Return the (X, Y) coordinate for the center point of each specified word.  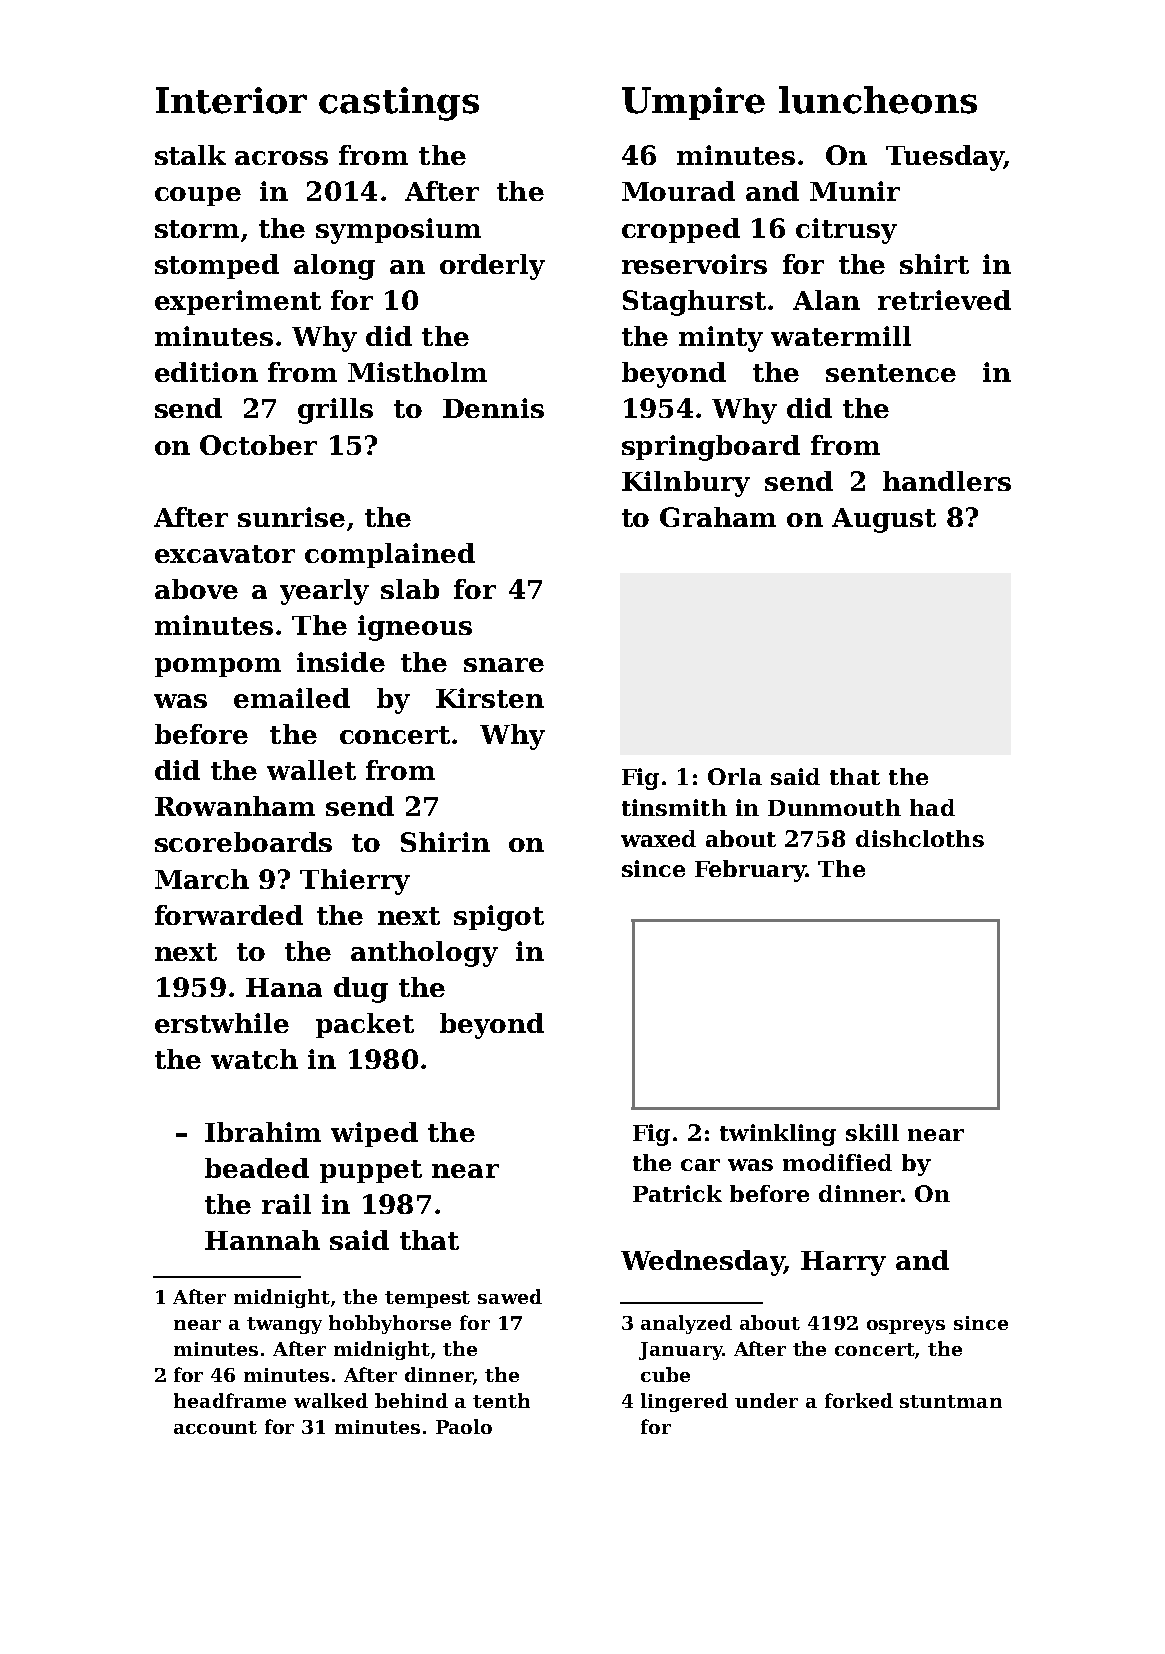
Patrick (677, 1193)
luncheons (878, 100)
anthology (424, 954)
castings (399, 104)
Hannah (262, 1240)
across (281, 158)
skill (872, 1132)
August (884, 520)
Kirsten (490, 698)
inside (341, 662)
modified (837, 1162)
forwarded (229, 915)
